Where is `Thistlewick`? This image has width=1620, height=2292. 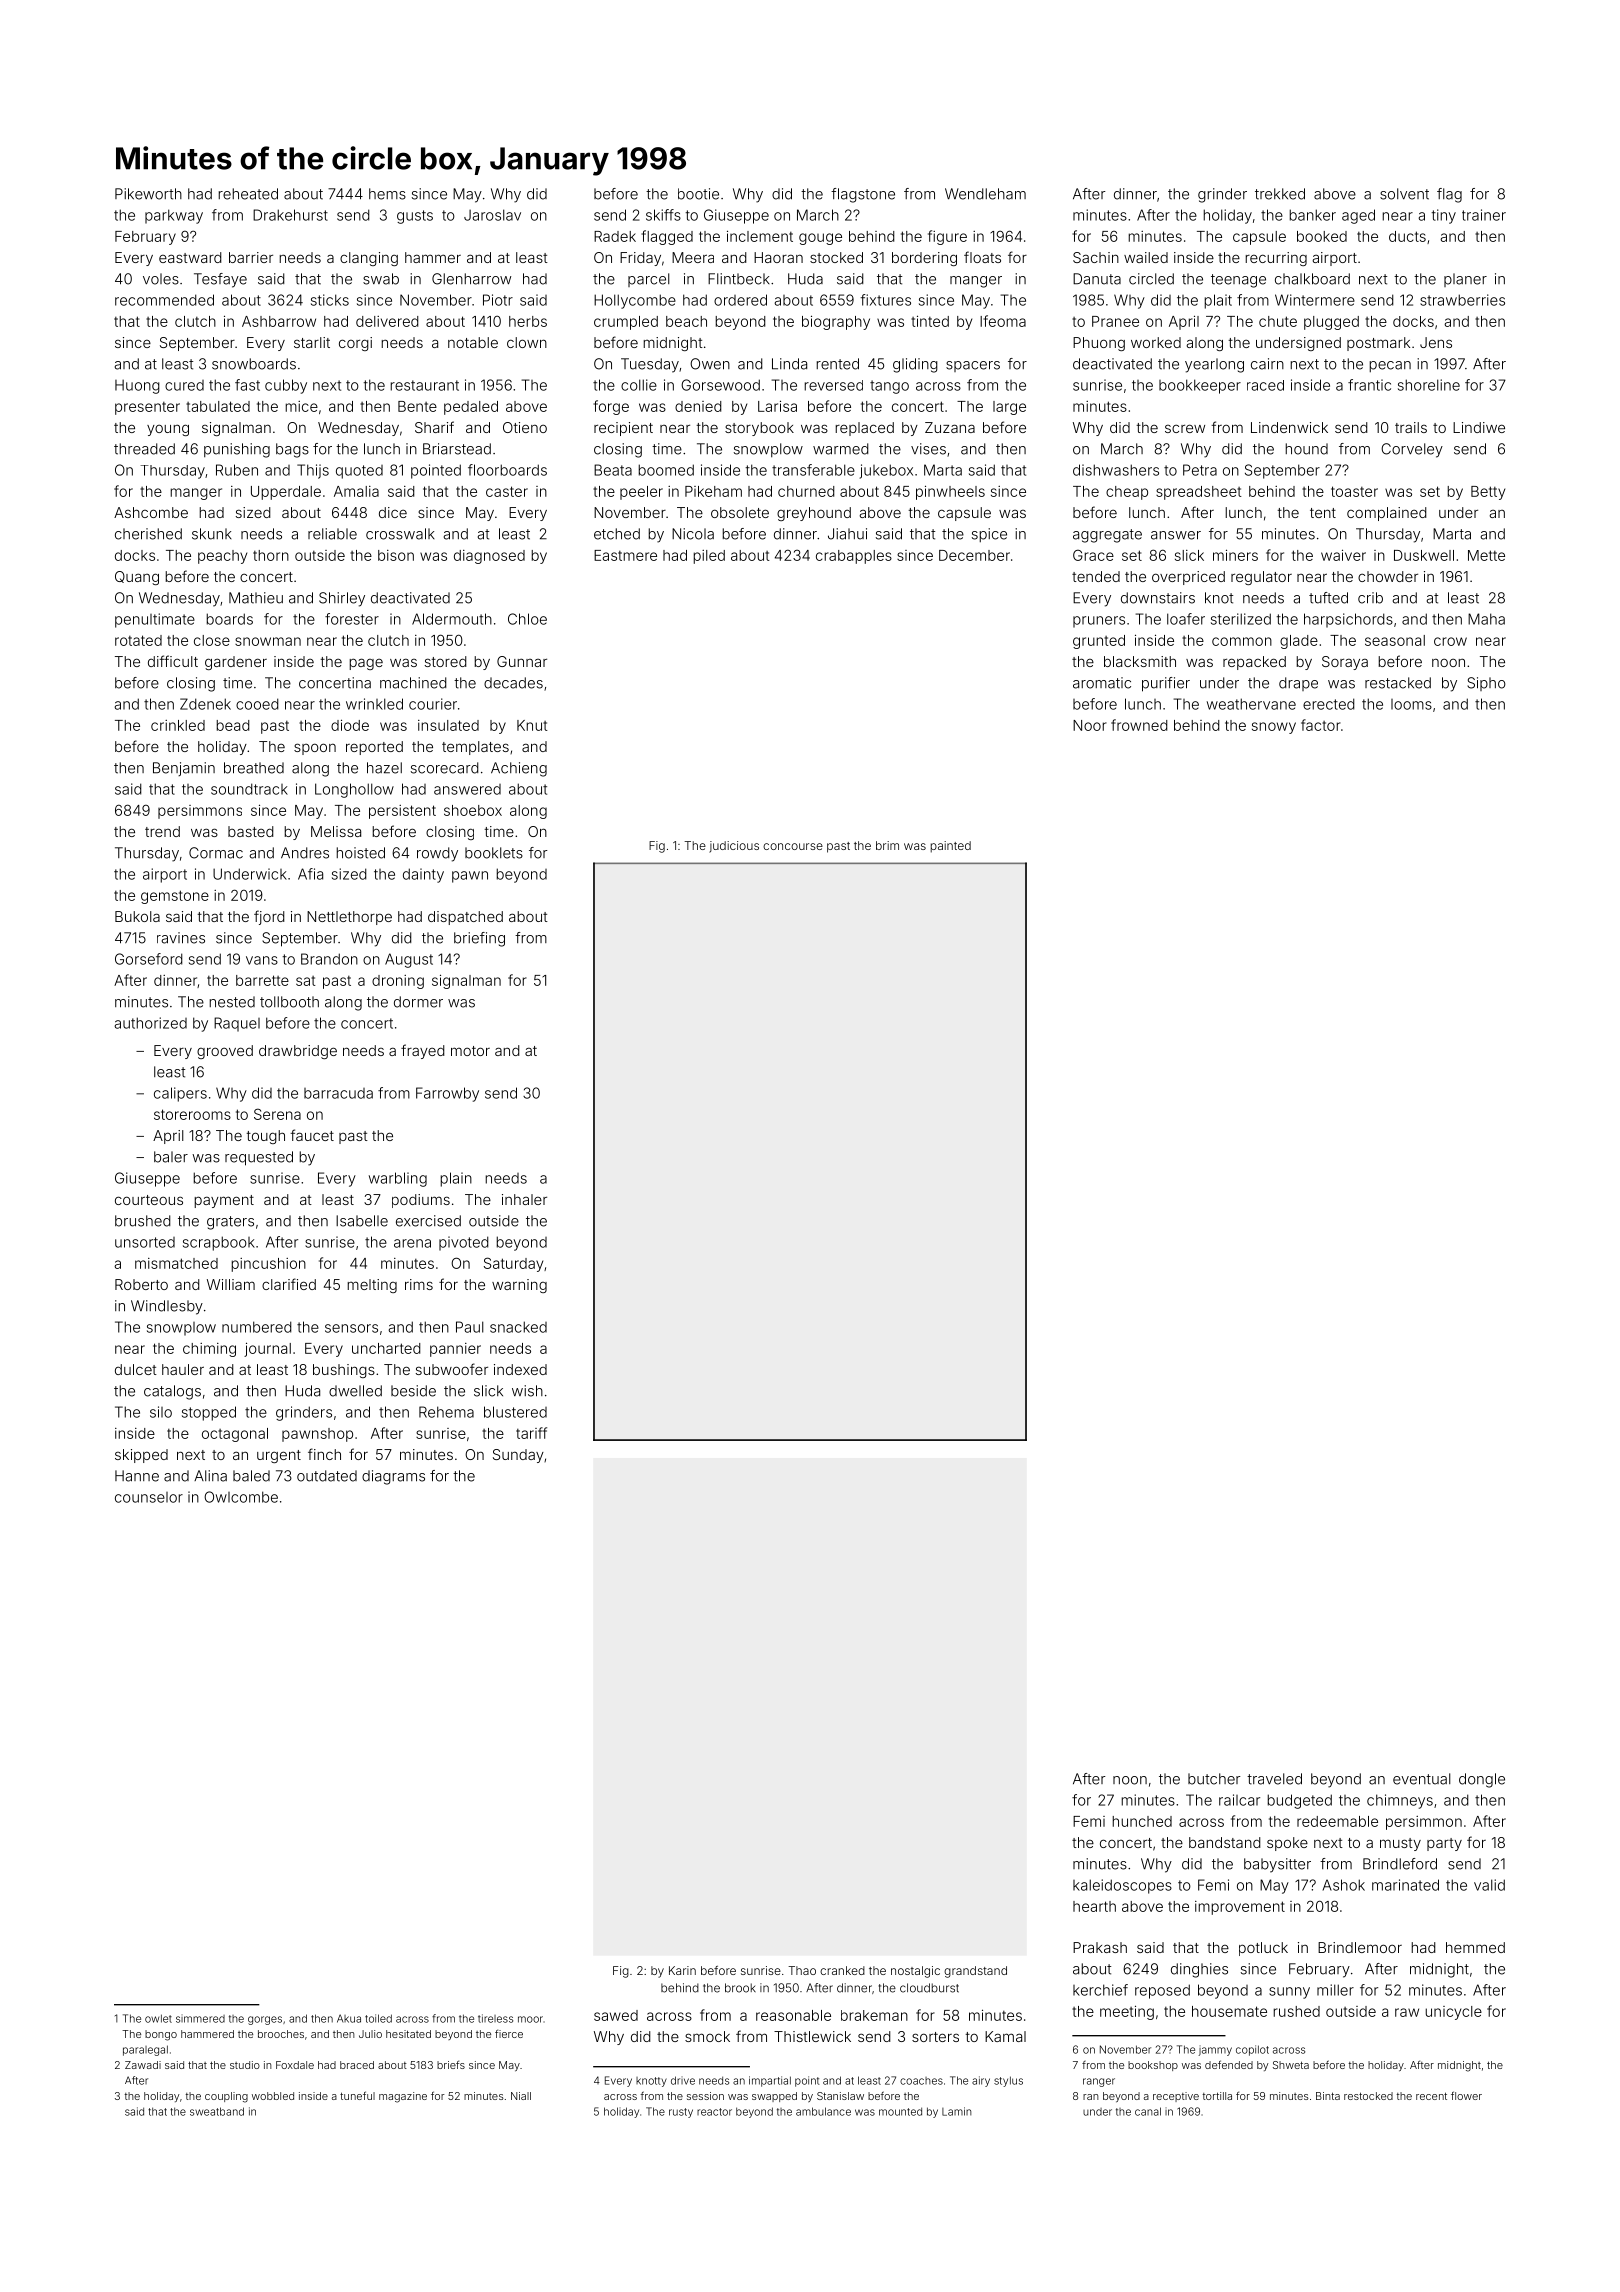
Thistlewick is located at coordinates (812, 2036).
